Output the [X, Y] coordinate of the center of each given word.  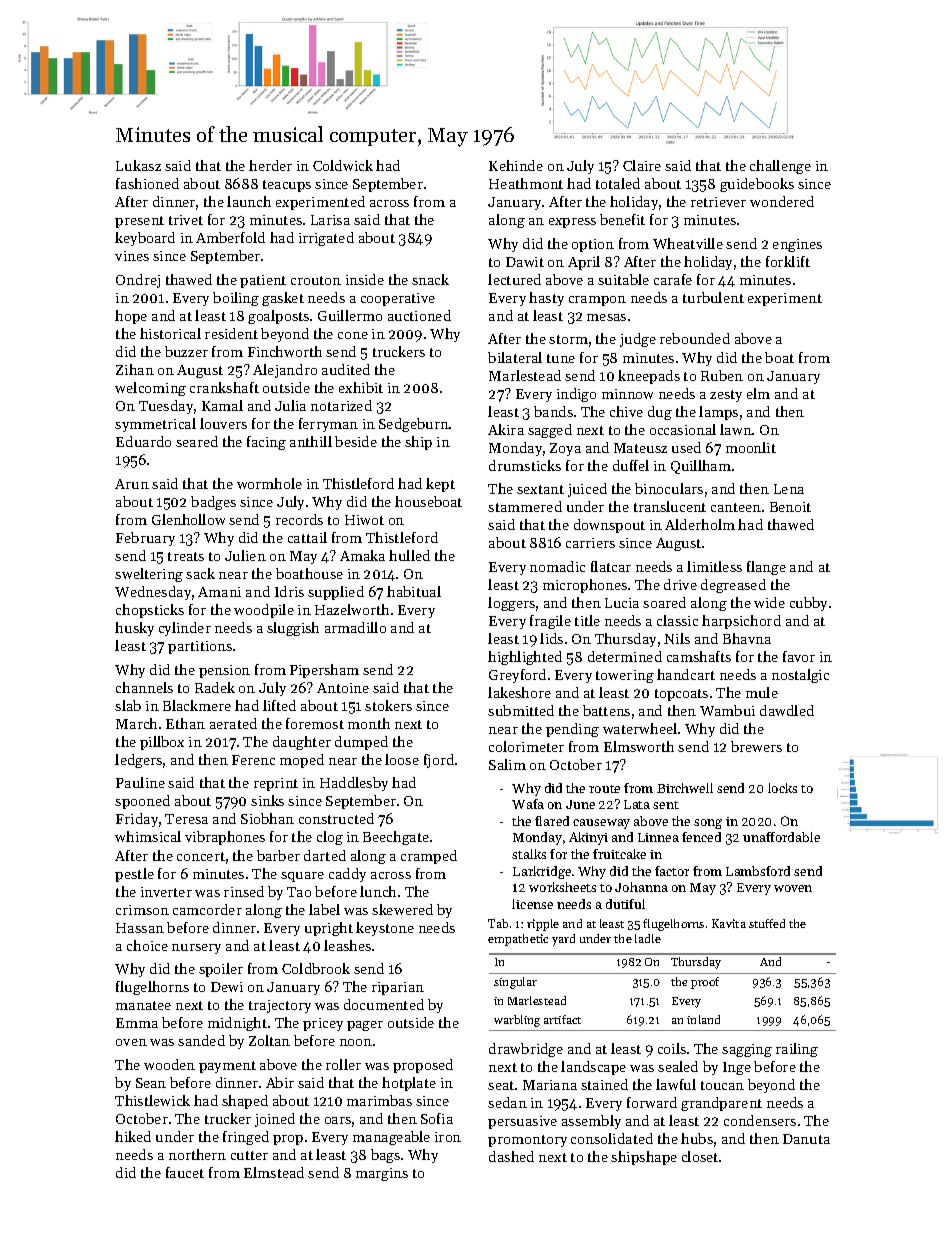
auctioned [419, 315]
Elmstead [274, 1172]
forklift [788, 261]
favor [799, 656]
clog [330, 838]
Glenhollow [188, 519]
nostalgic [800, 676]
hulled [409, 555]
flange [766, 568]
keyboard [145, 239]
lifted [279, 705]
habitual [414, 591]
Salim [507, 764]
